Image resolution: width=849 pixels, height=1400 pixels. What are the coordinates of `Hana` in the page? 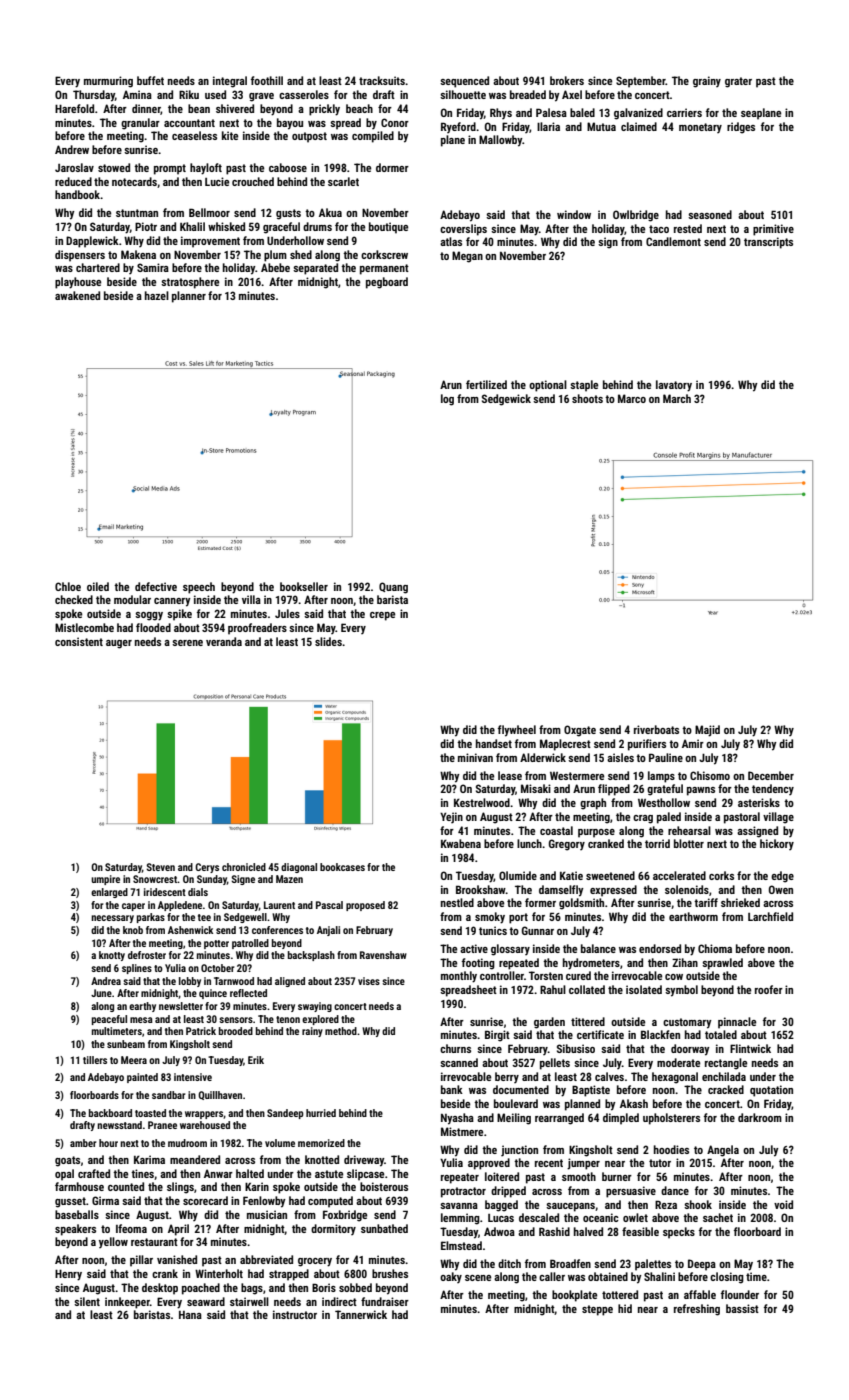 It's located at (190, 1315).
